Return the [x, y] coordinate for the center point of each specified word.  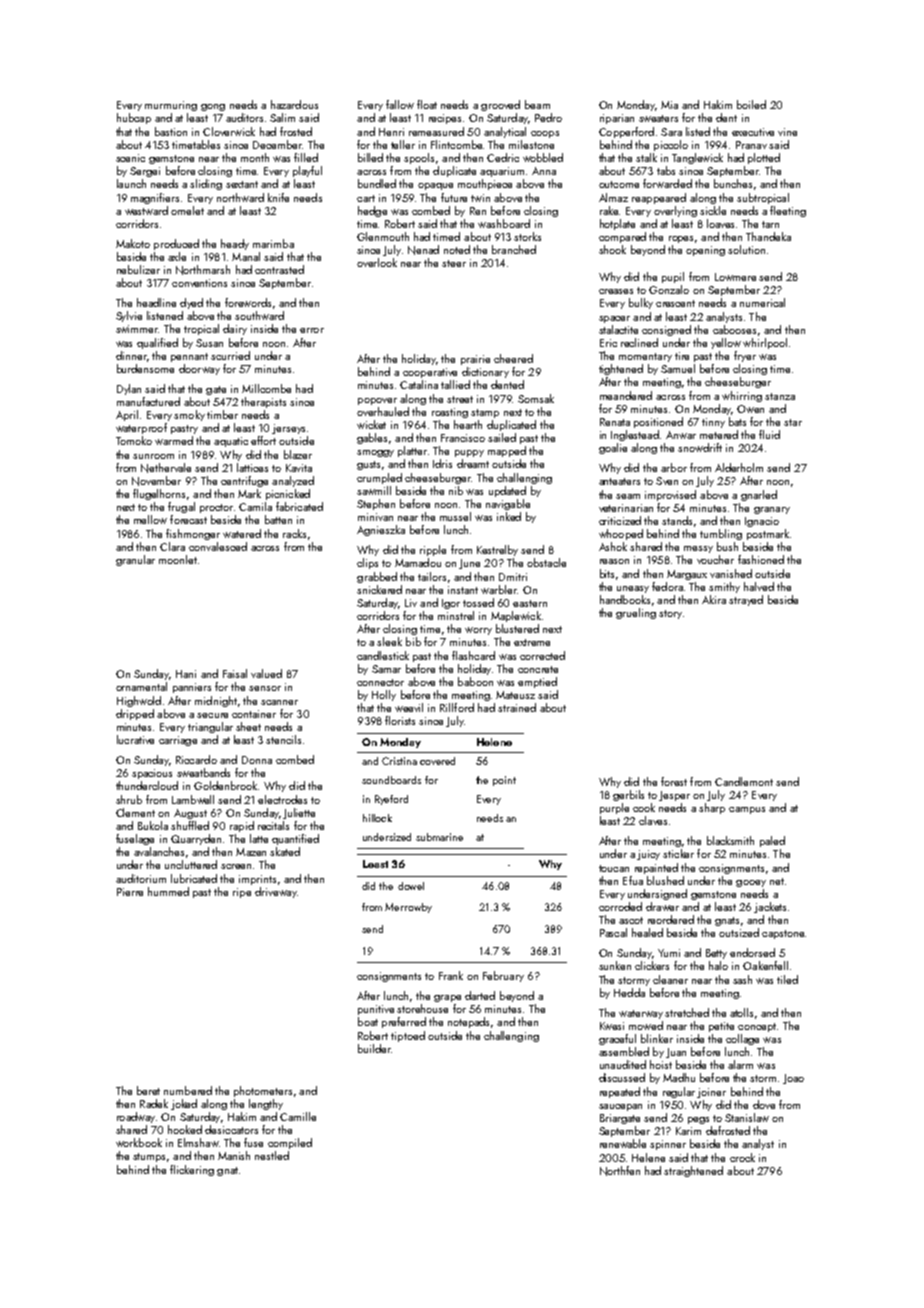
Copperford [626, 132]
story [670, 614]
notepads [468, 1022]
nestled [272, 1155]
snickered [379, 589]
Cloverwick [229, 131]
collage [742, 1039]
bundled [377, 183]
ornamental [141, 686]
